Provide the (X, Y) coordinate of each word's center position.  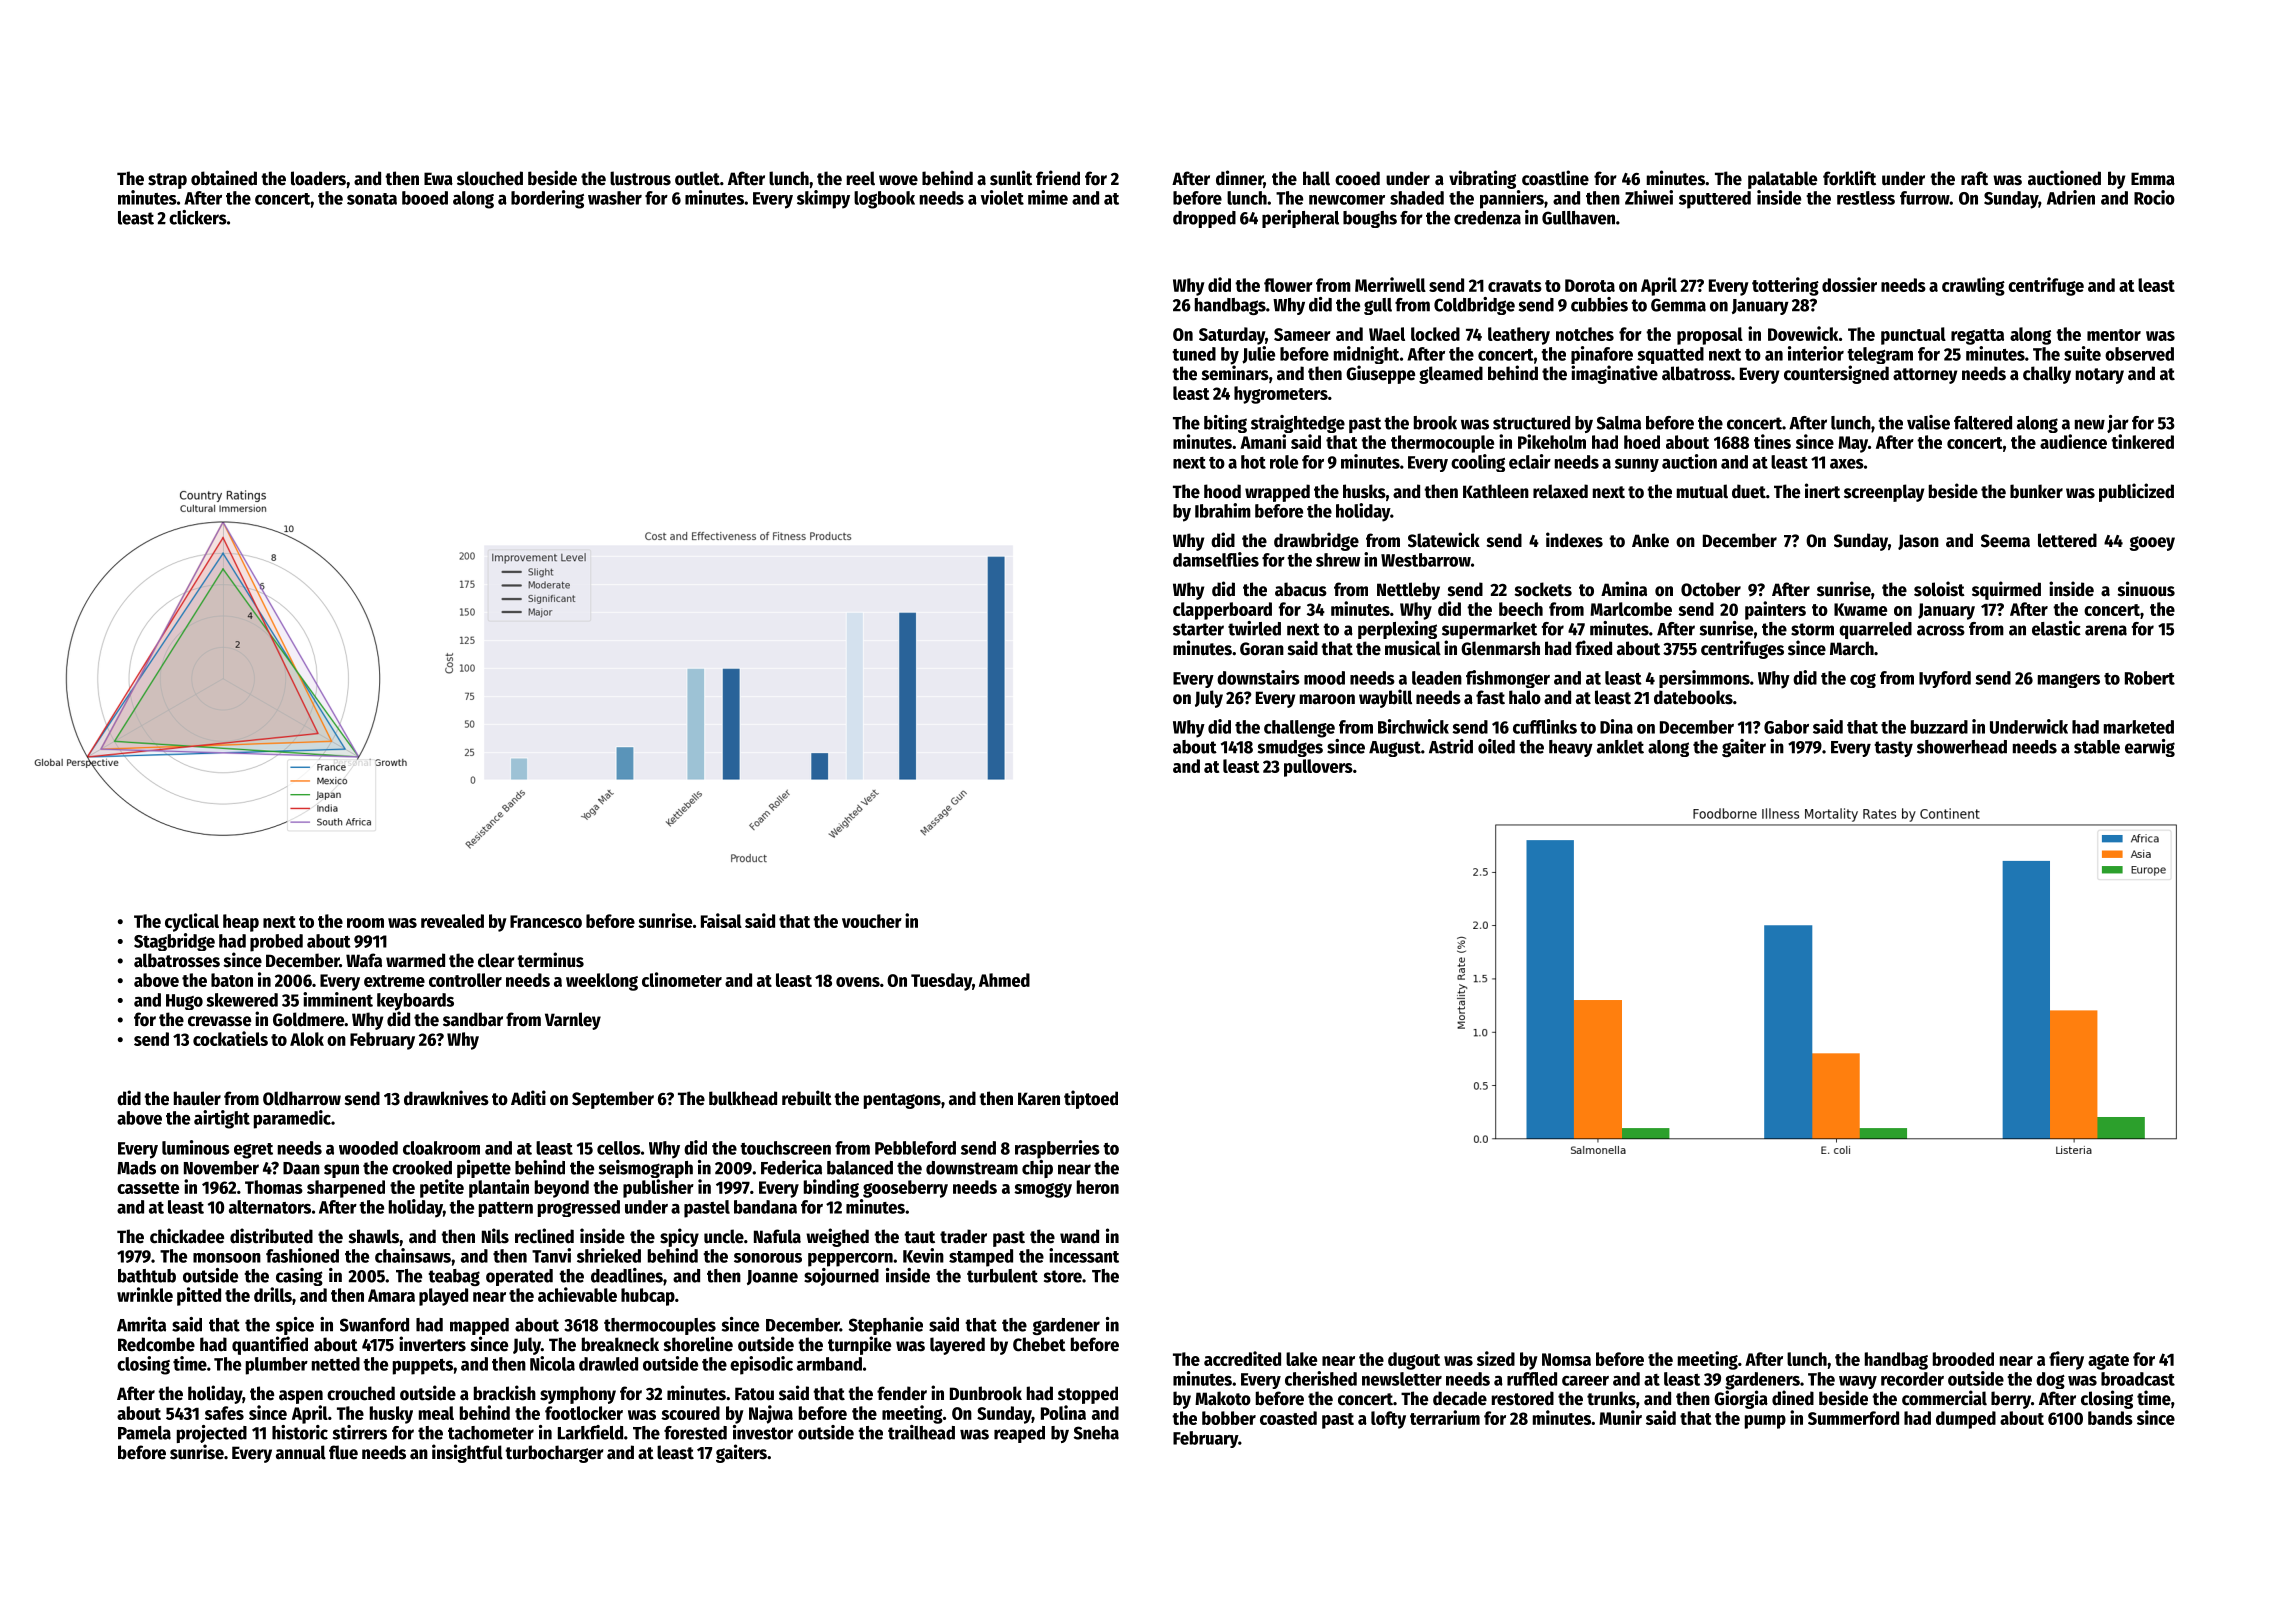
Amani (1263, 441)
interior (1816, 353)
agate (2108, 1362)
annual (301, 1452)
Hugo (184, 1002)
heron (1098, 1187)
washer (615, 198)
